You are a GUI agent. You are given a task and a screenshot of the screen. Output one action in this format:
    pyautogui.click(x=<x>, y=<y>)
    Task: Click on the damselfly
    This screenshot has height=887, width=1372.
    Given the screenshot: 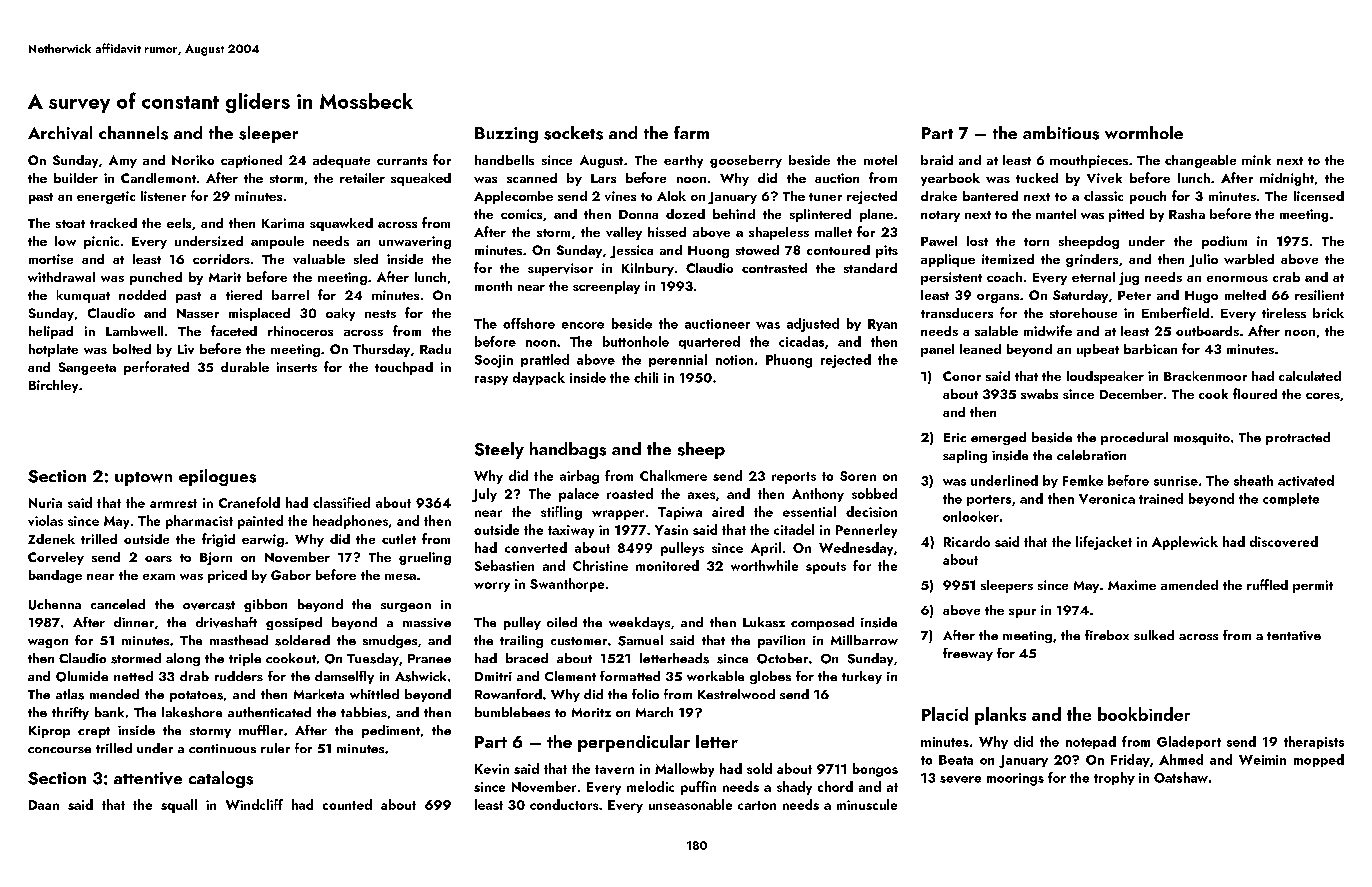 What is the action you would take?
    pyautogui.click(x=344, y=677)
